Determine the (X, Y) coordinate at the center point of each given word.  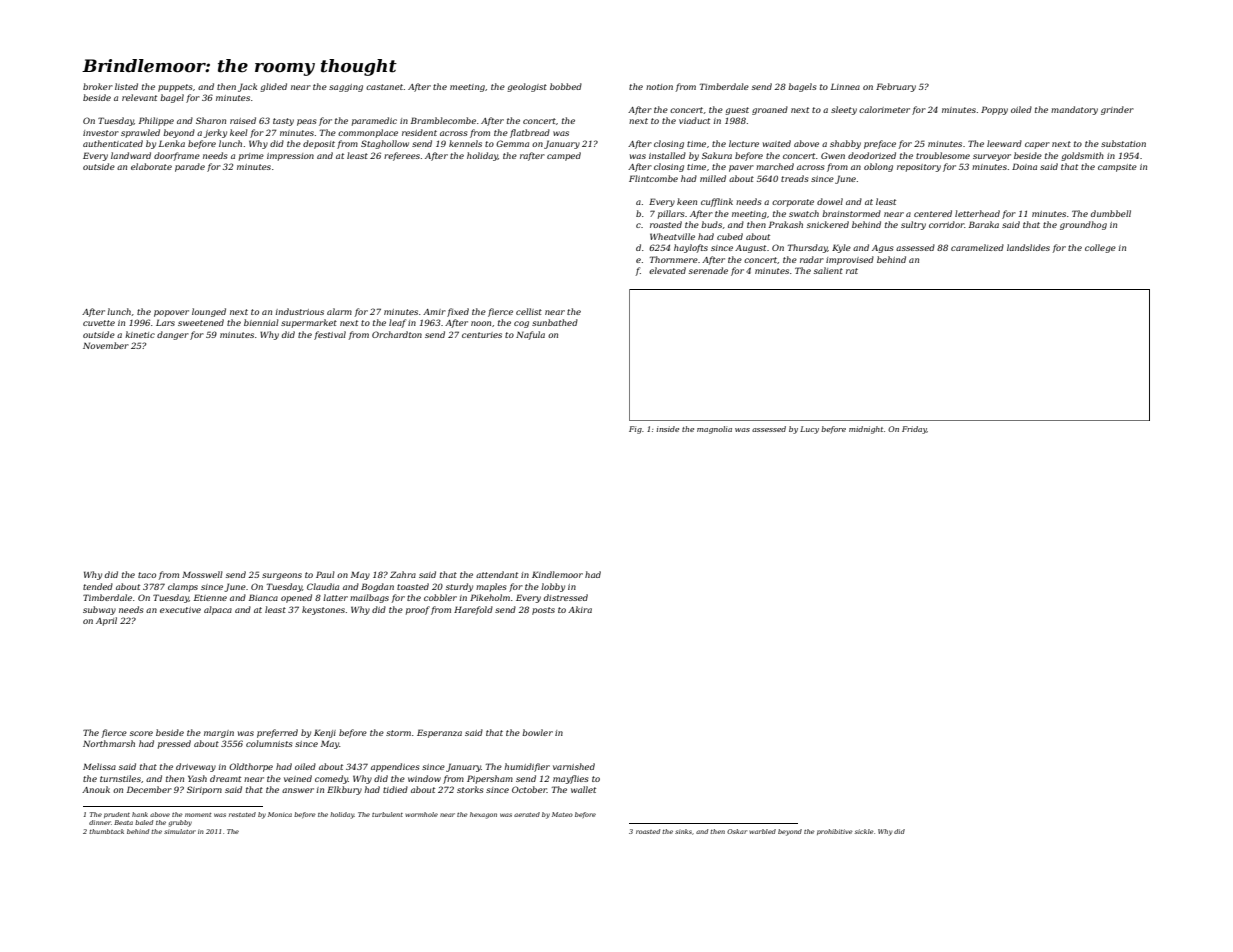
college (1100, 248)
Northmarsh (109, 743)
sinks (683, 831)
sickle (864, 831)
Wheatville (672, 236)
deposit (319, 144)
